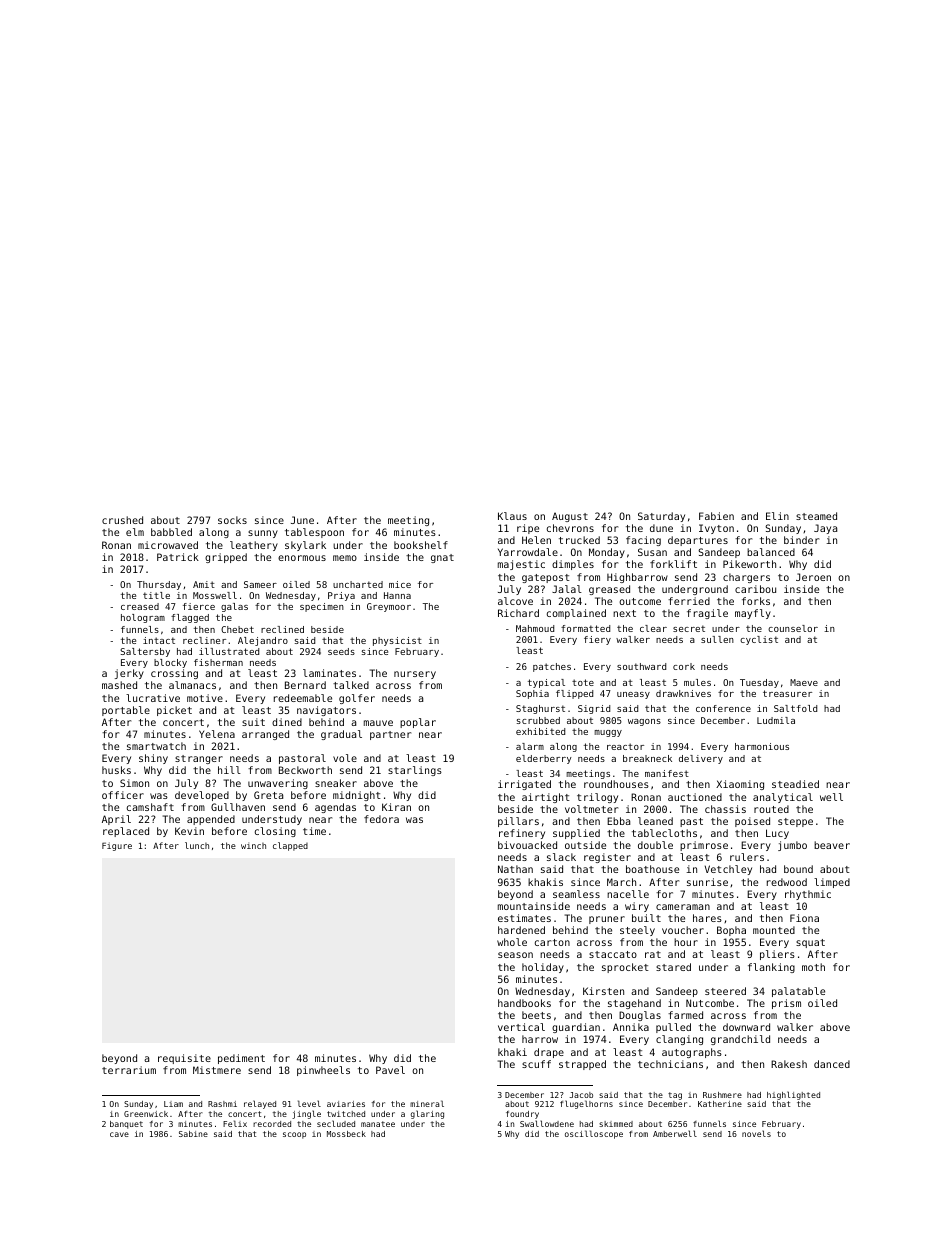 The width and height of the page is (952, 1233). I want to click on irrigated, so click(524, 785).
